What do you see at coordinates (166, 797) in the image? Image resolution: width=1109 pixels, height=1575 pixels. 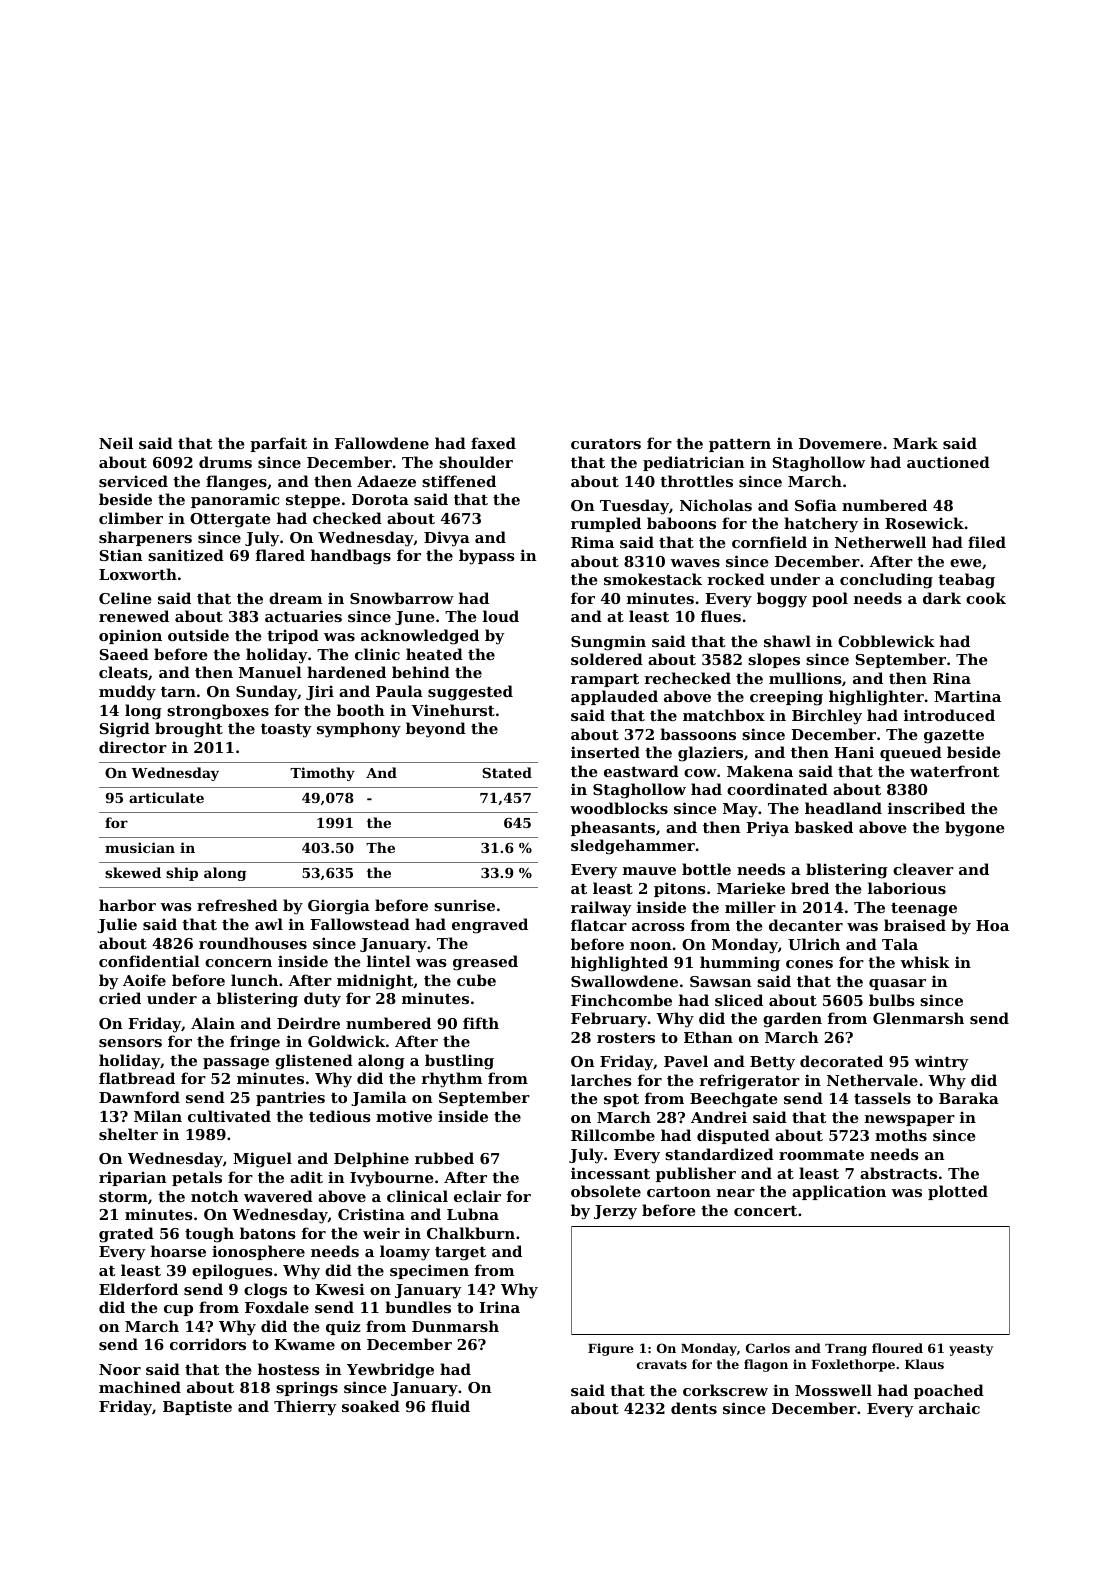 I see `articulate` at bounding box center [166, 797].
